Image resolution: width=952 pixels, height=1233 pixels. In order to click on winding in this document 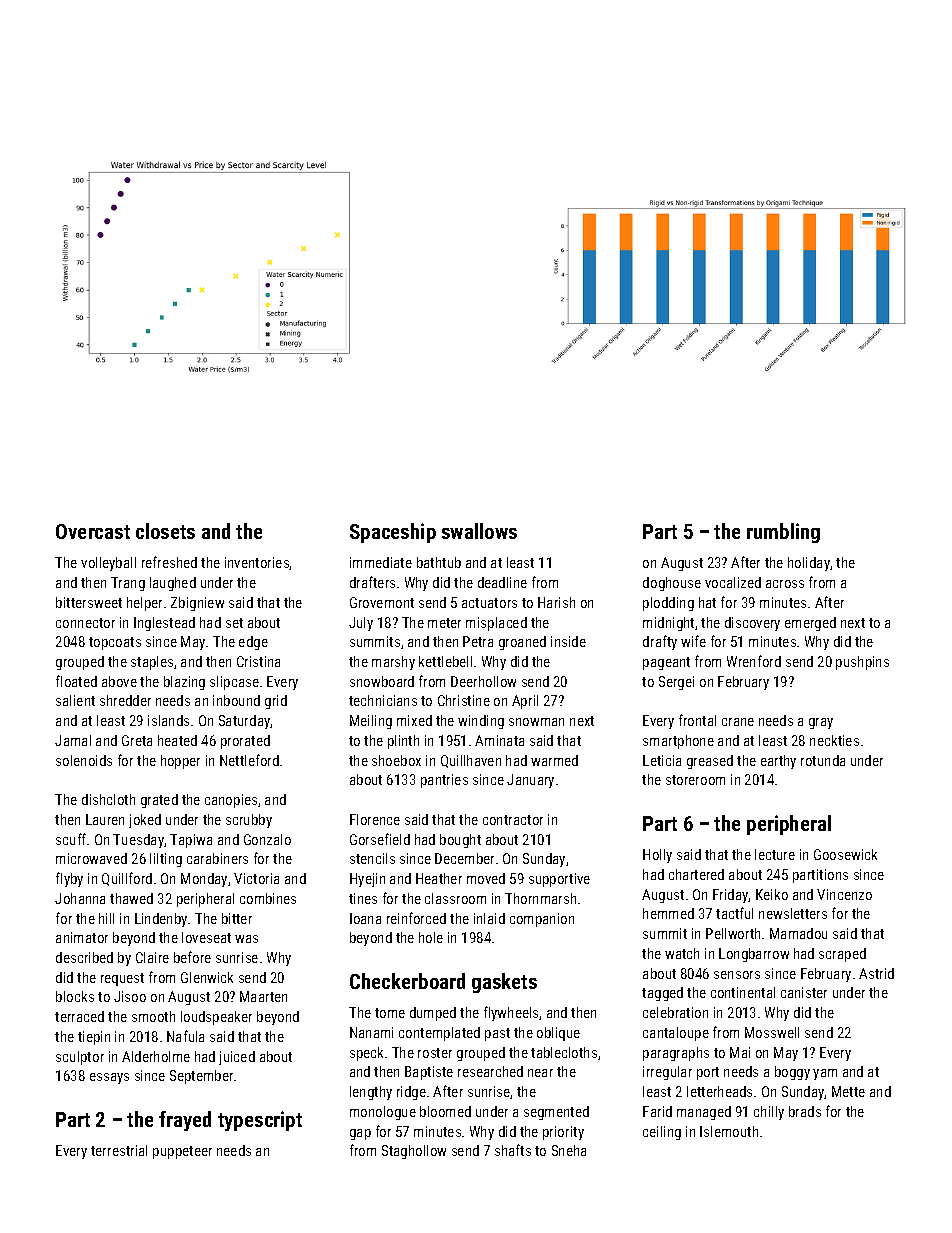, I will do `click(481, 722)`.
